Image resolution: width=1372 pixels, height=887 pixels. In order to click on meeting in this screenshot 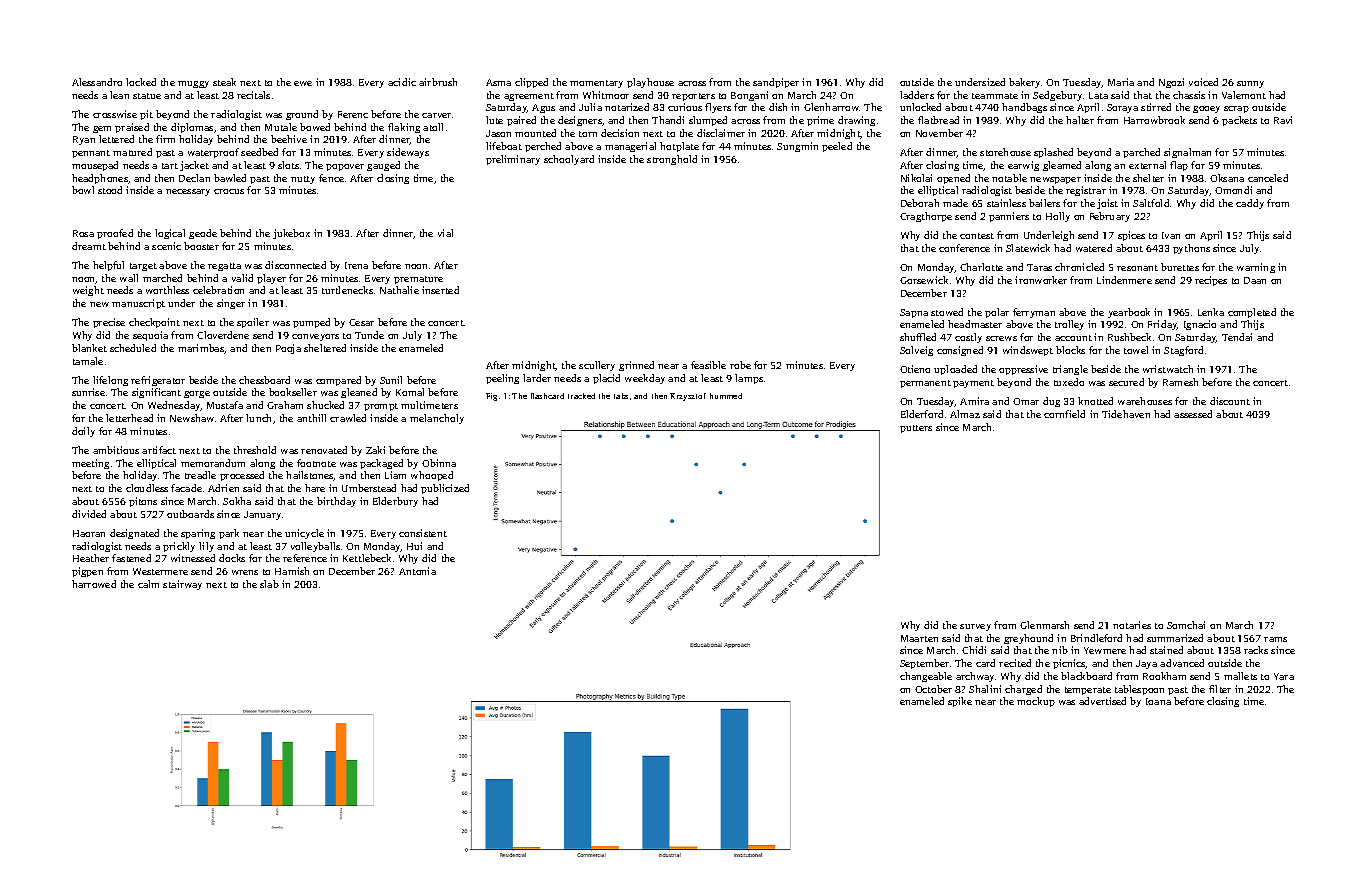, I will do `click(90, 464)`.
